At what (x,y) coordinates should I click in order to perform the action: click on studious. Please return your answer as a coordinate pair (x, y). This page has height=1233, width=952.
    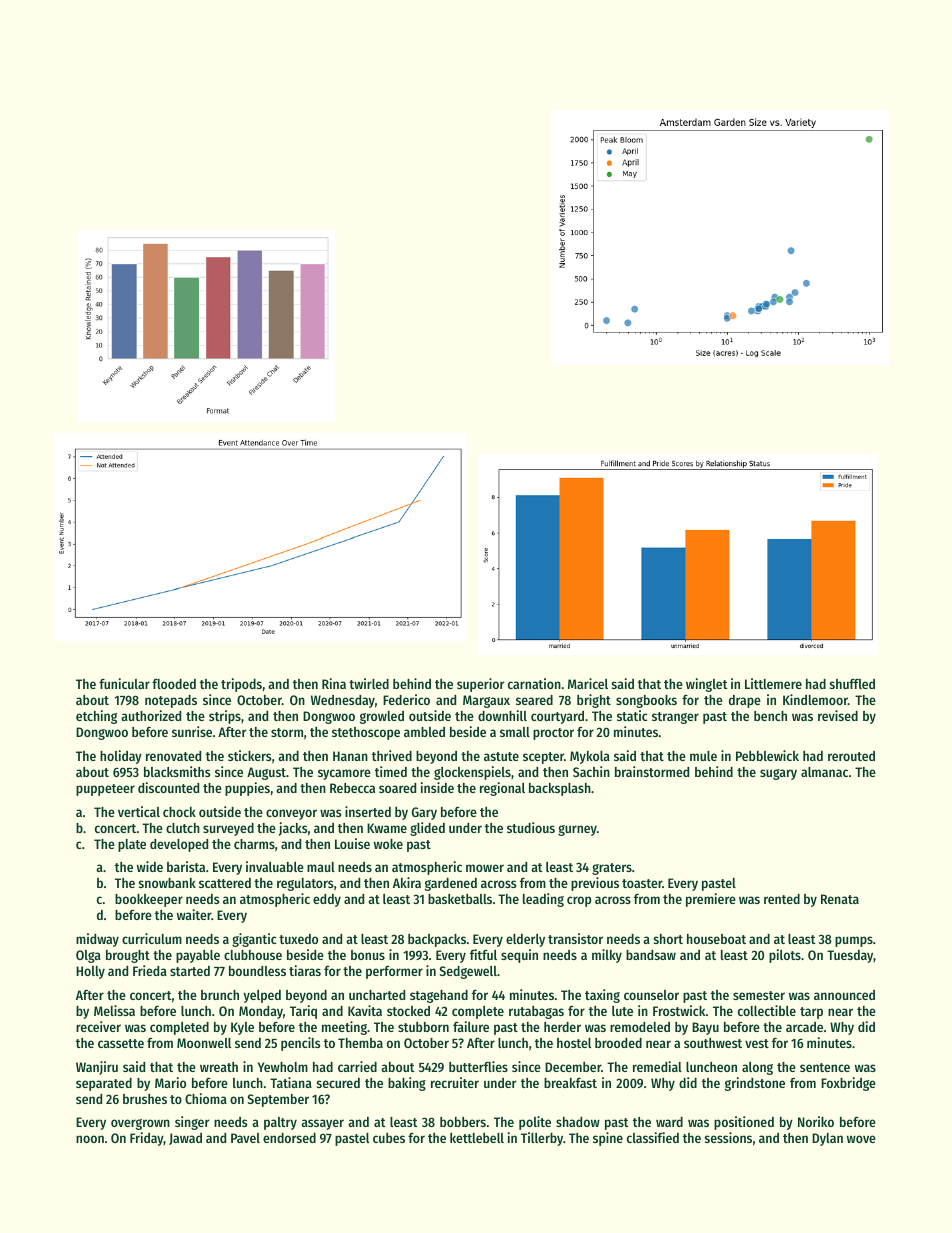
    Looking at the image, I should click on (531, 827).
